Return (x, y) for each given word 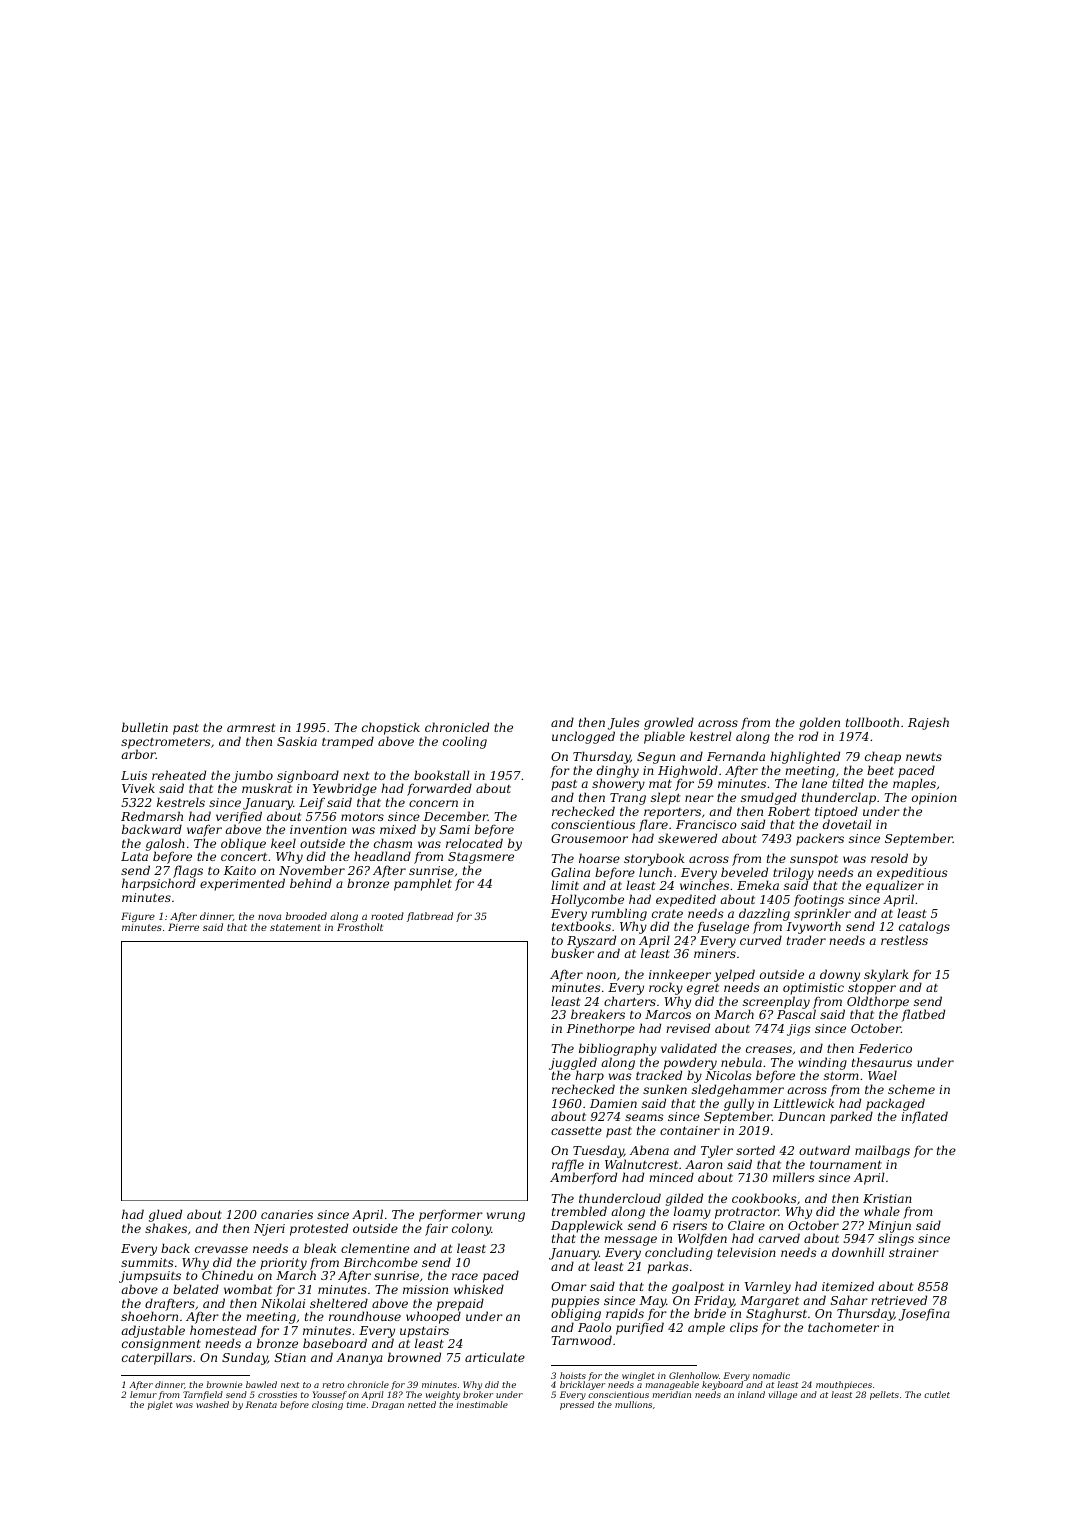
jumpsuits (150, 1277)
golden (819, 723)
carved (779, 1238)
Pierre (183, 927)
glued (165, 1215)
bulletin (145, 727)
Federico (885, 1048)
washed (212, 1404)
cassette (576, 1130)
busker (572, 953)
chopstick (391, 728)
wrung (506, 1217)
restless (904, 940)
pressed (577, 1405)
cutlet (937, 1394)
